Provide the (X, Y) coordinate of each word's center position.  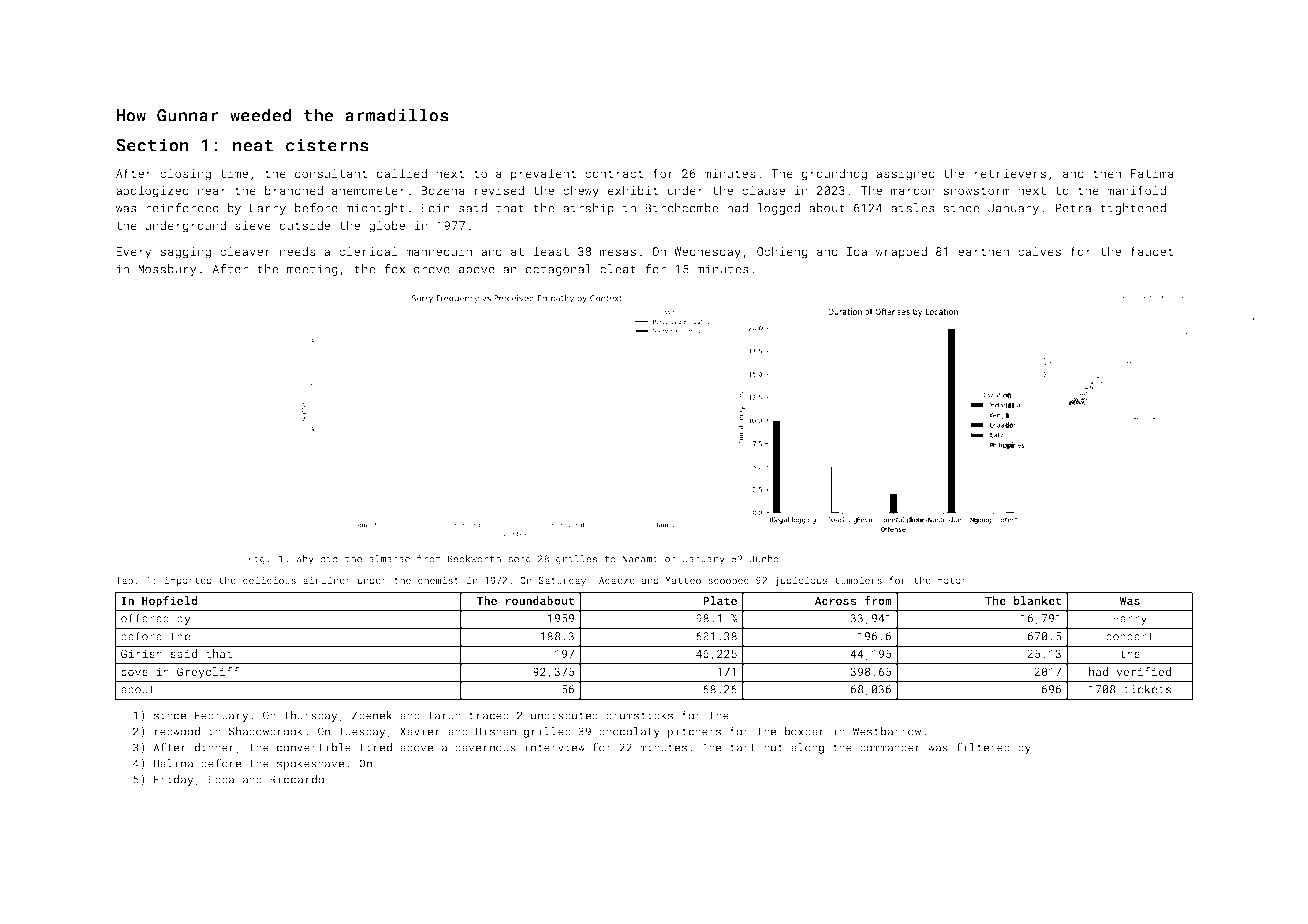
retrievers (1010, 173)
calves (1039, 251)
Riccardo (297, 779)
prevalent (544, 174)
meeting (312, 270)
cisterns (327, 145)
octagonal (558, 270)
